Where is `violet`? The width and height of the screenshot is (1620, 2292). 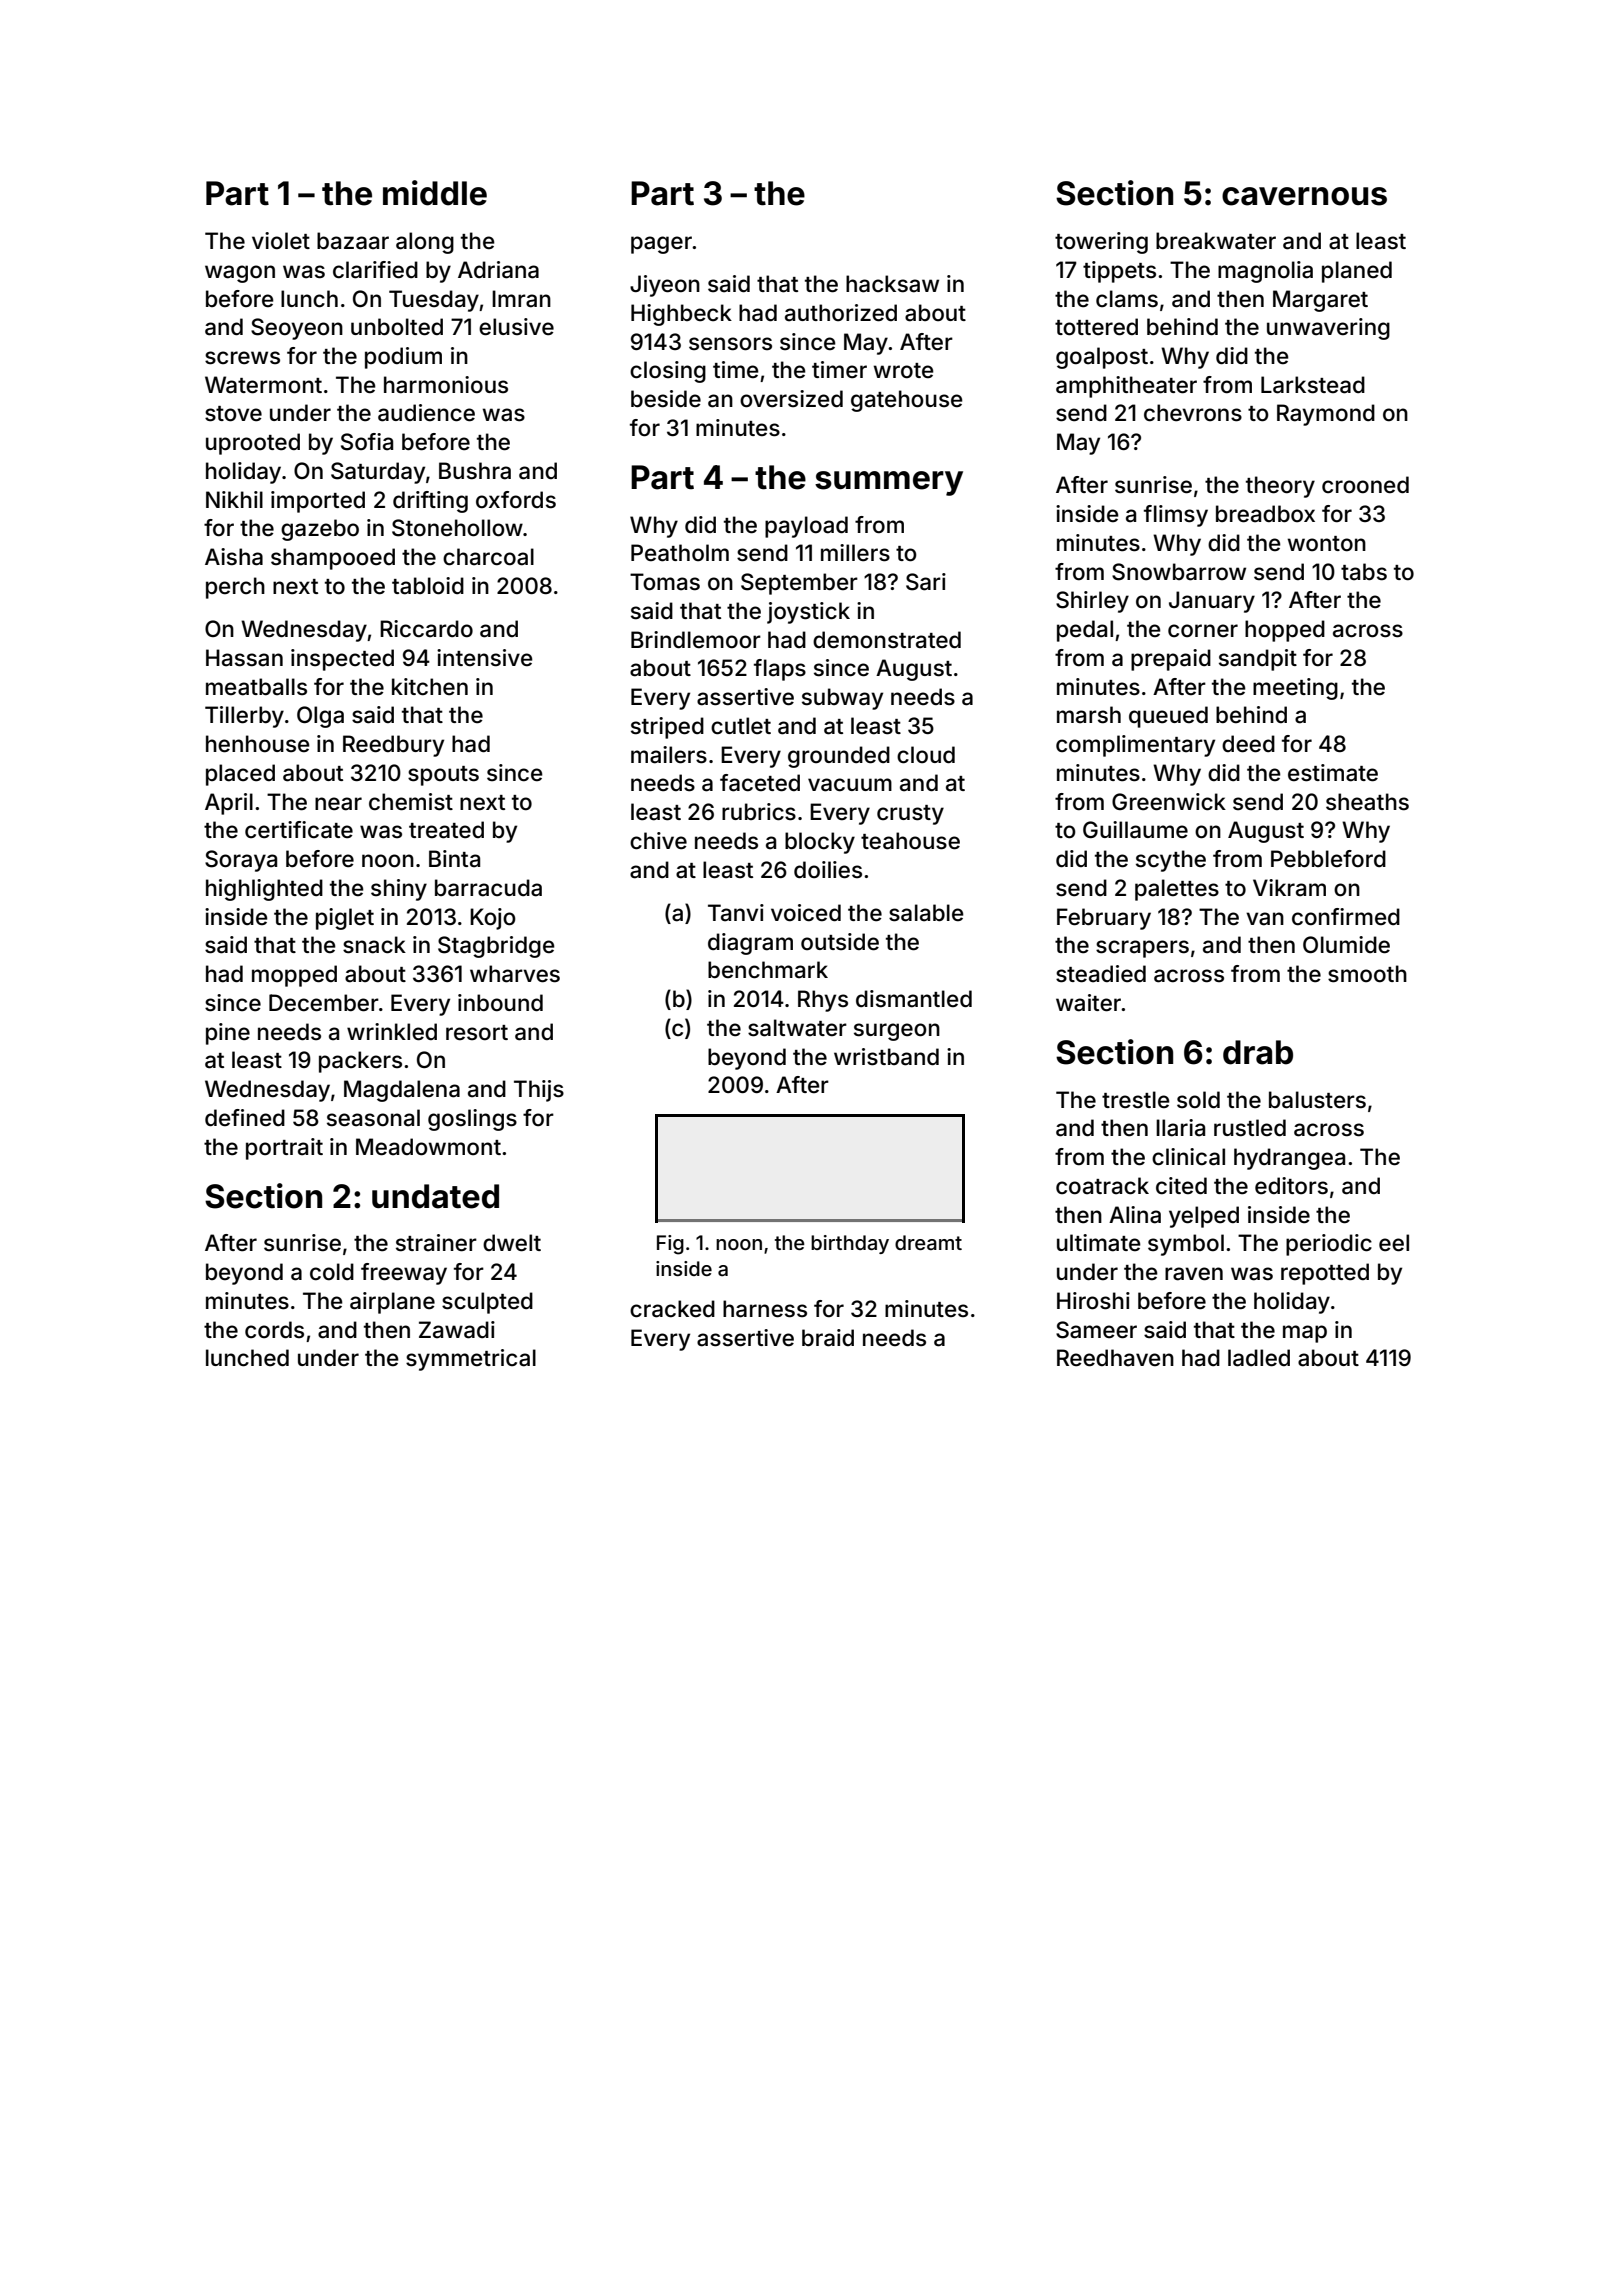 violet is located at coordinates (281, 241).
